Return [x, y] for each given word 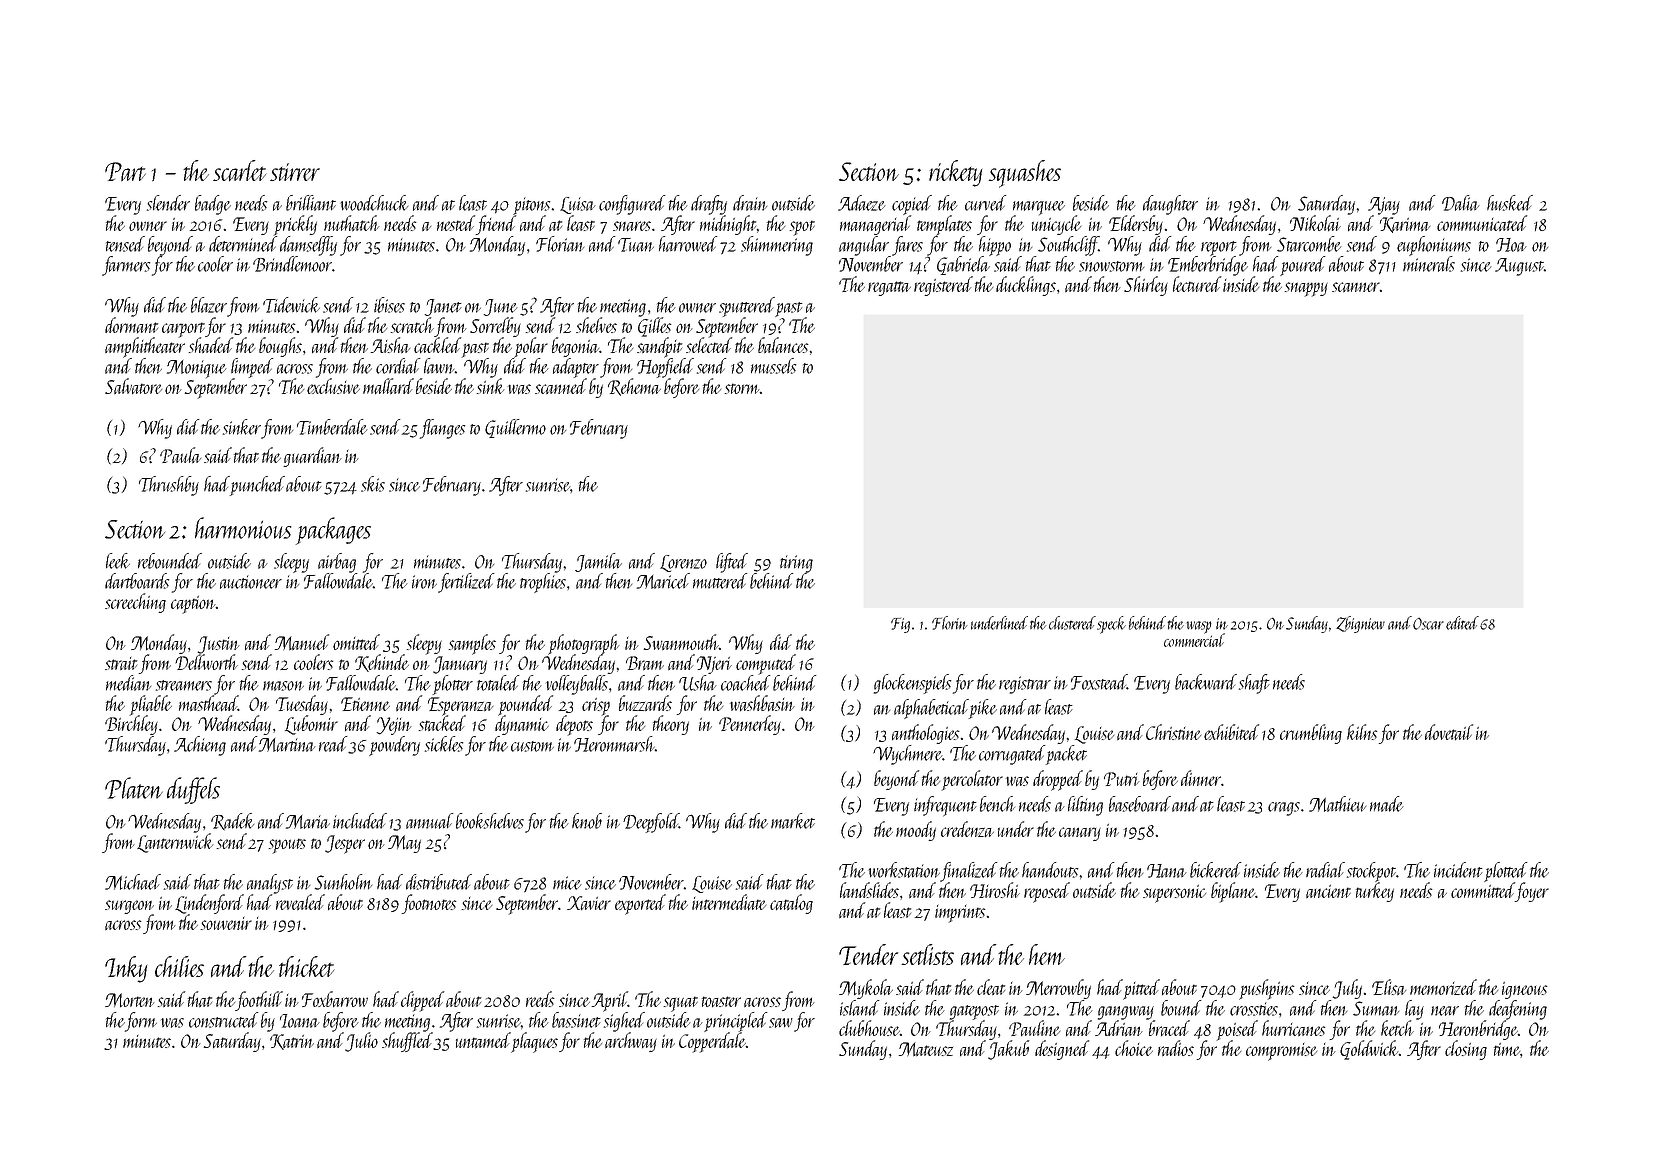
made [1387, 804]
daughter [1170, 205]
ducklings [1026, 286]
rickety [955, 173]
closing [1466, 1050]
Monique [197, 369]
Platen [134, 788]
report [1219, 248]
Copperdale [712, 1042]
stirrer [295, 172]
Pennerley [750, 725]
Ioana [300, 1021]
